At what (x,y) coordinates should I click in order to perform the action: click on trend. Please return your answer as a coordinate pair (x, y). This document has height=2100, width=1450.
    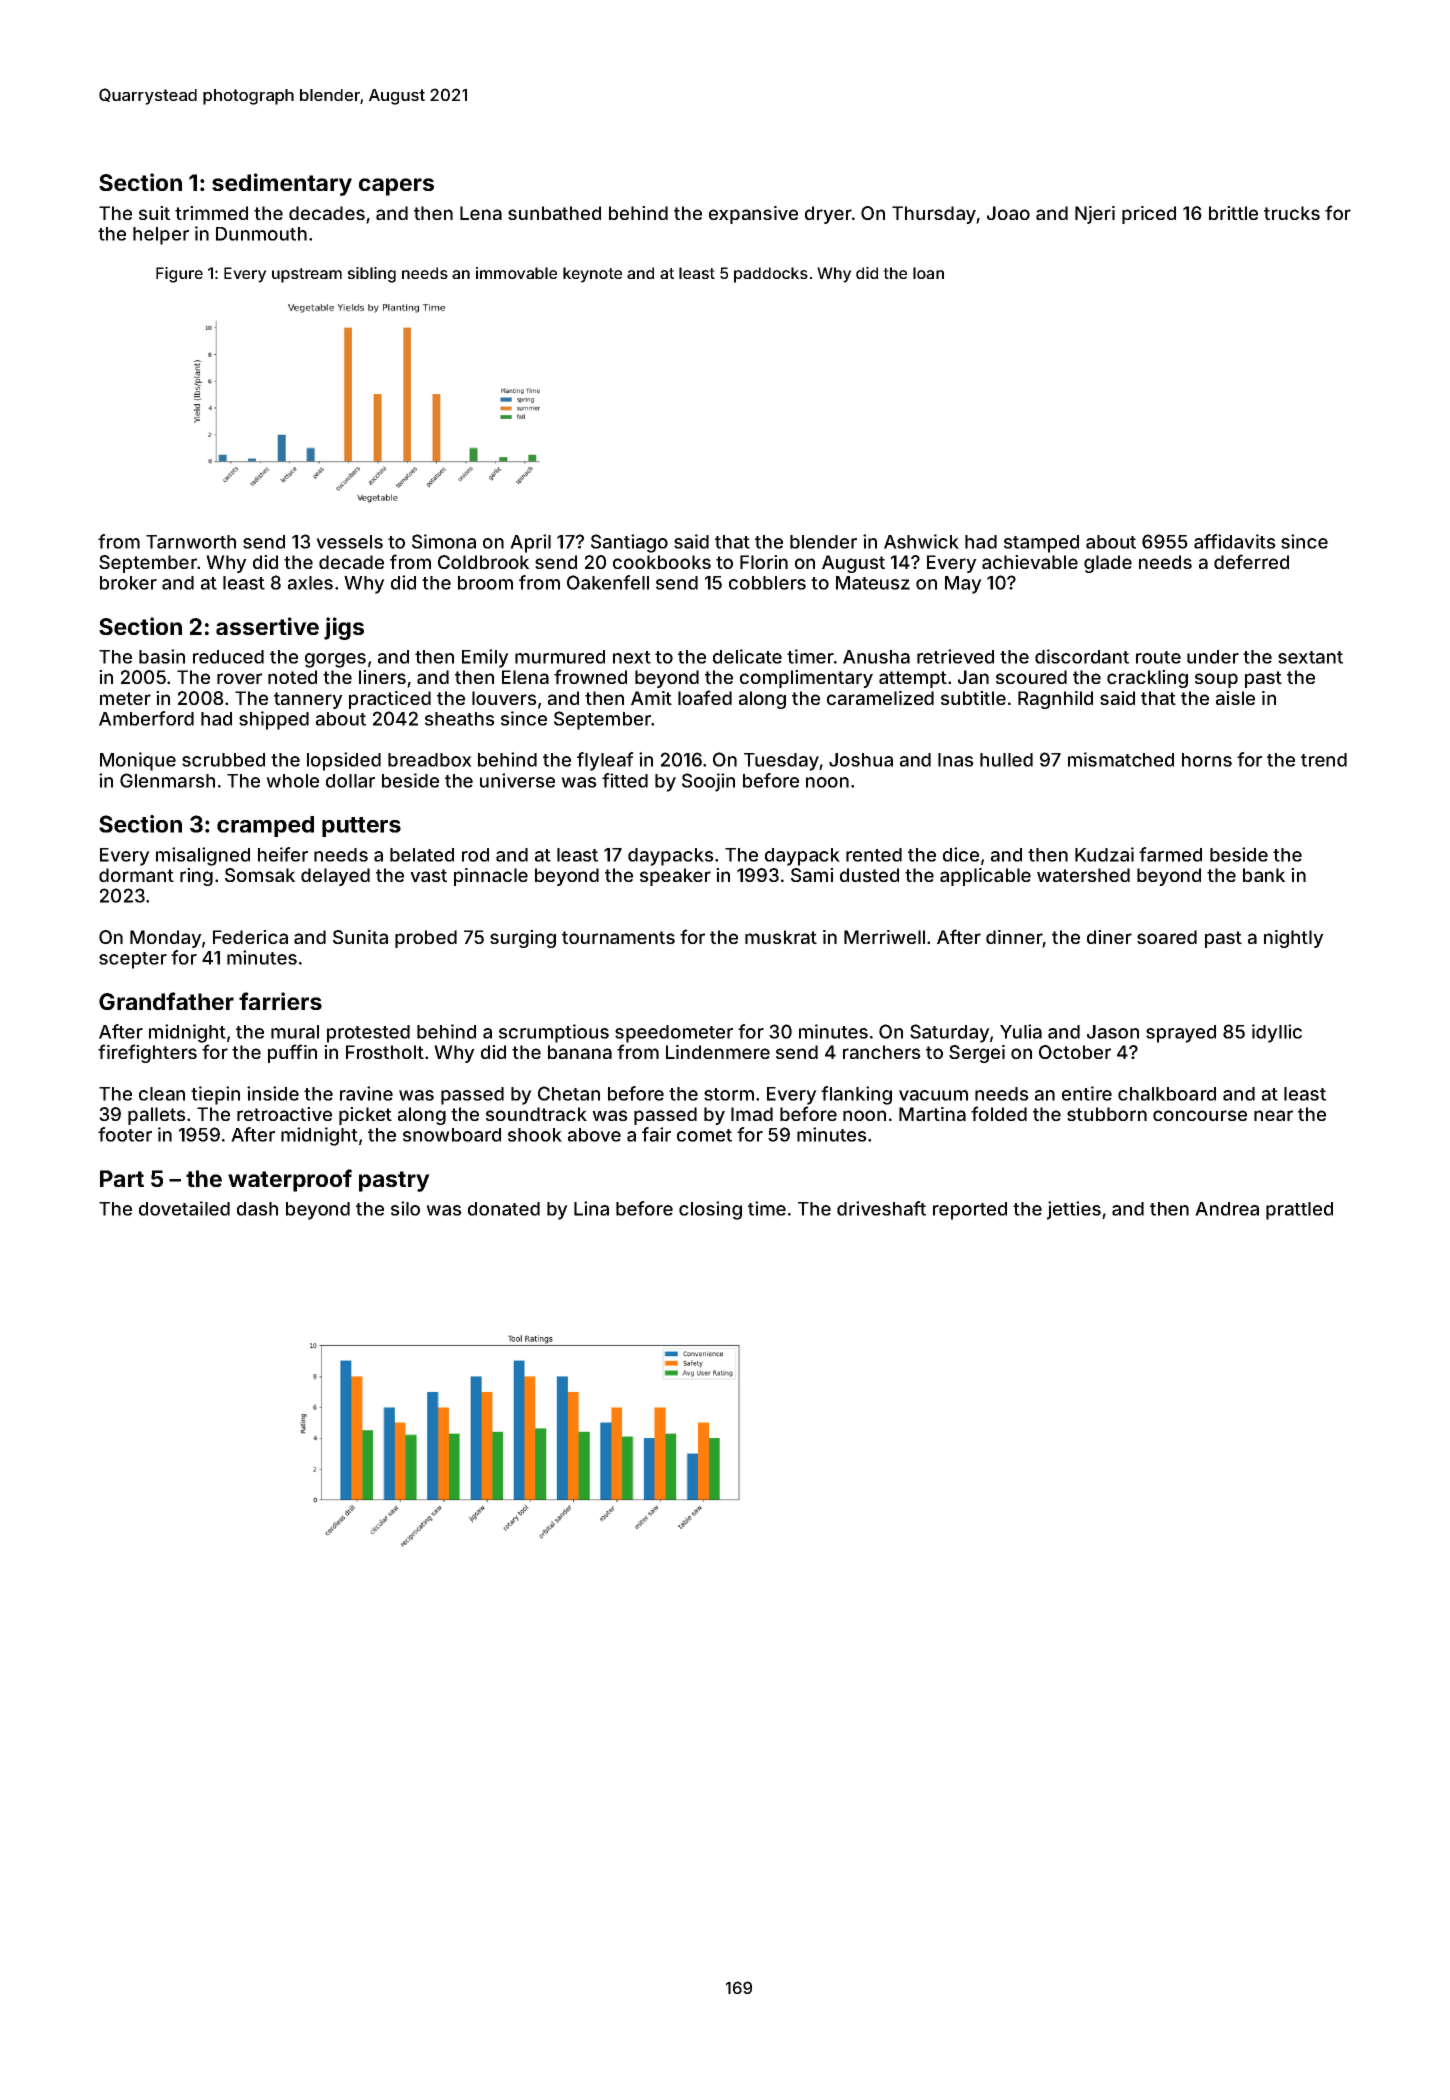
    Looking at the image, I should click on (1324, 760).
